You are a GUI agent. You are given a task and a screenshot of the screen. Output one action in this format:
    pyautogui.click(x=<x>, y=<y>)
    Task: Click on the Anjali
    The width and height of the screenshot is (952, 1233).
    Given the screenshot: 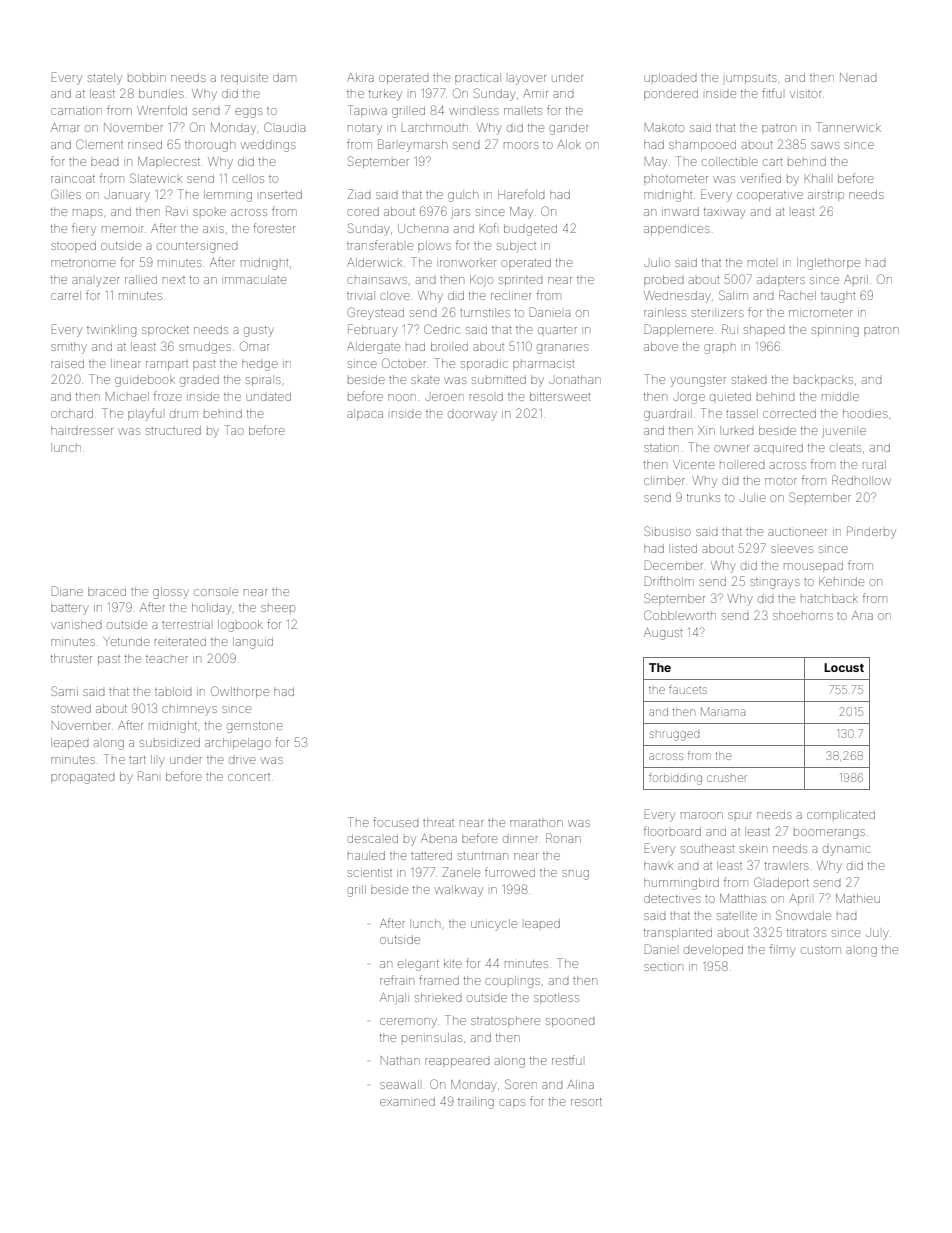 What is the action you would take?
    pyautogui.click(x=394, y=999)
